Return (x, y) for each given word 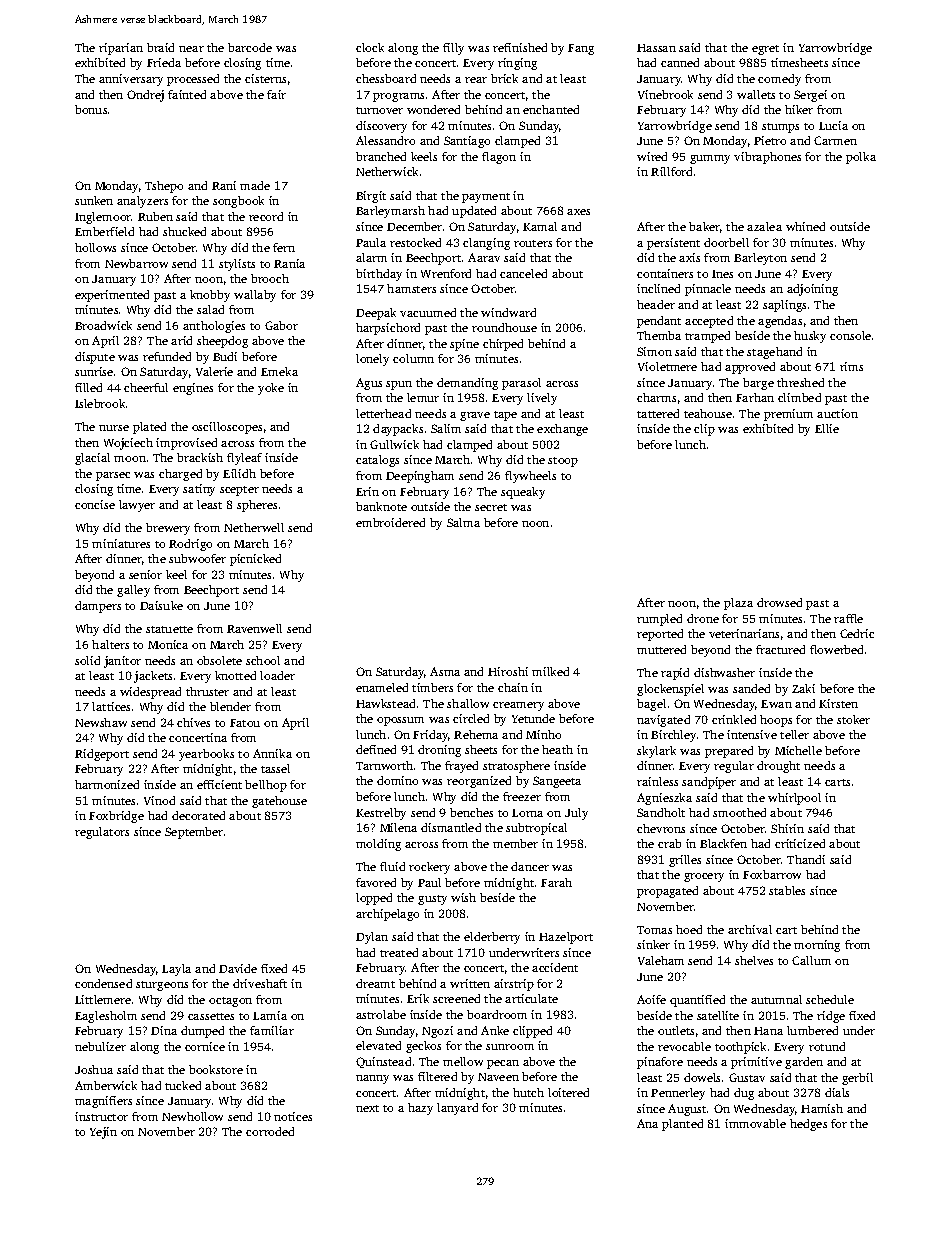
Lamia (270, 1015)
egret (765, 50)
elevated (378, 1045)
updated (474, 212)
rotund (827, 1046)
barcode (250, 47)
